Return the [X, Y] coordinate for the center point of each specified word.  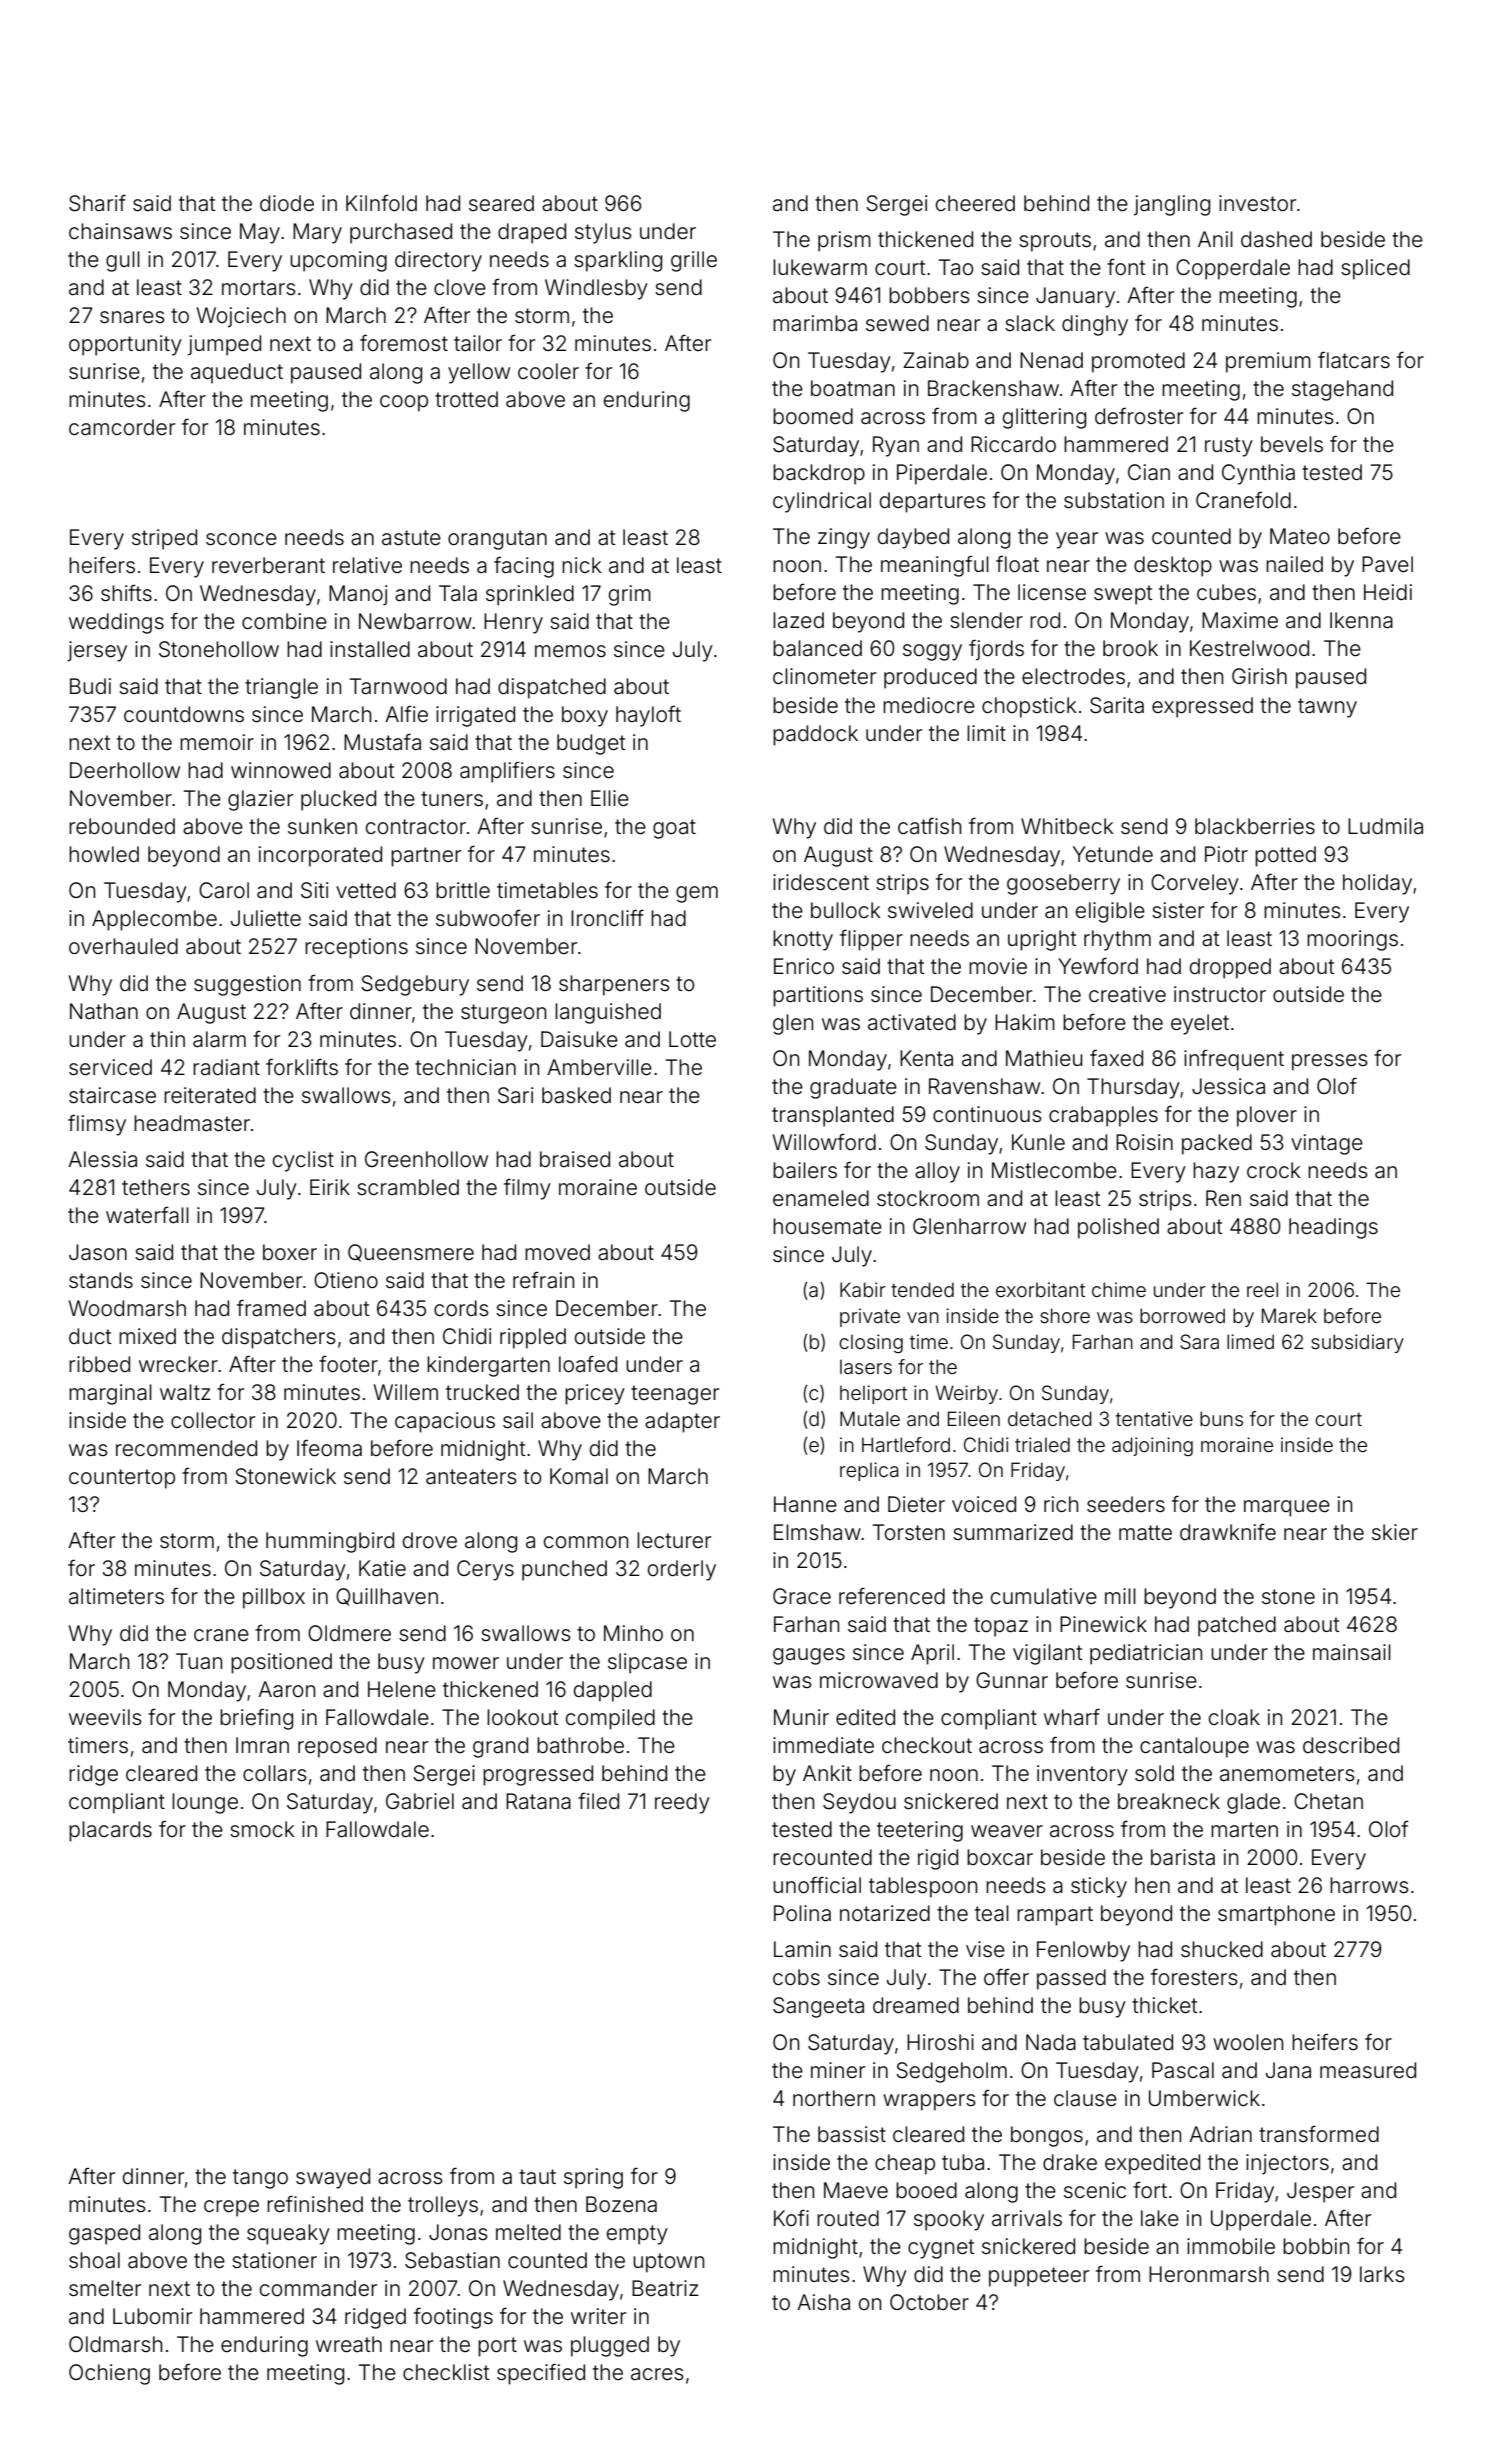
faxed [1116, 1058]
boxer [290, 1252]
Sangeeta [818, 2007]
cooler [548, 371]
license [1052, 592]
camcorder [122, 427]
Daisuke [579, 1039]
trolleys [443, 2206]
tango [260, 2179]
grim [630, 595]
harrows [1369, 1885]
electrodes [1073, 676]
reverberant [268, 565]
